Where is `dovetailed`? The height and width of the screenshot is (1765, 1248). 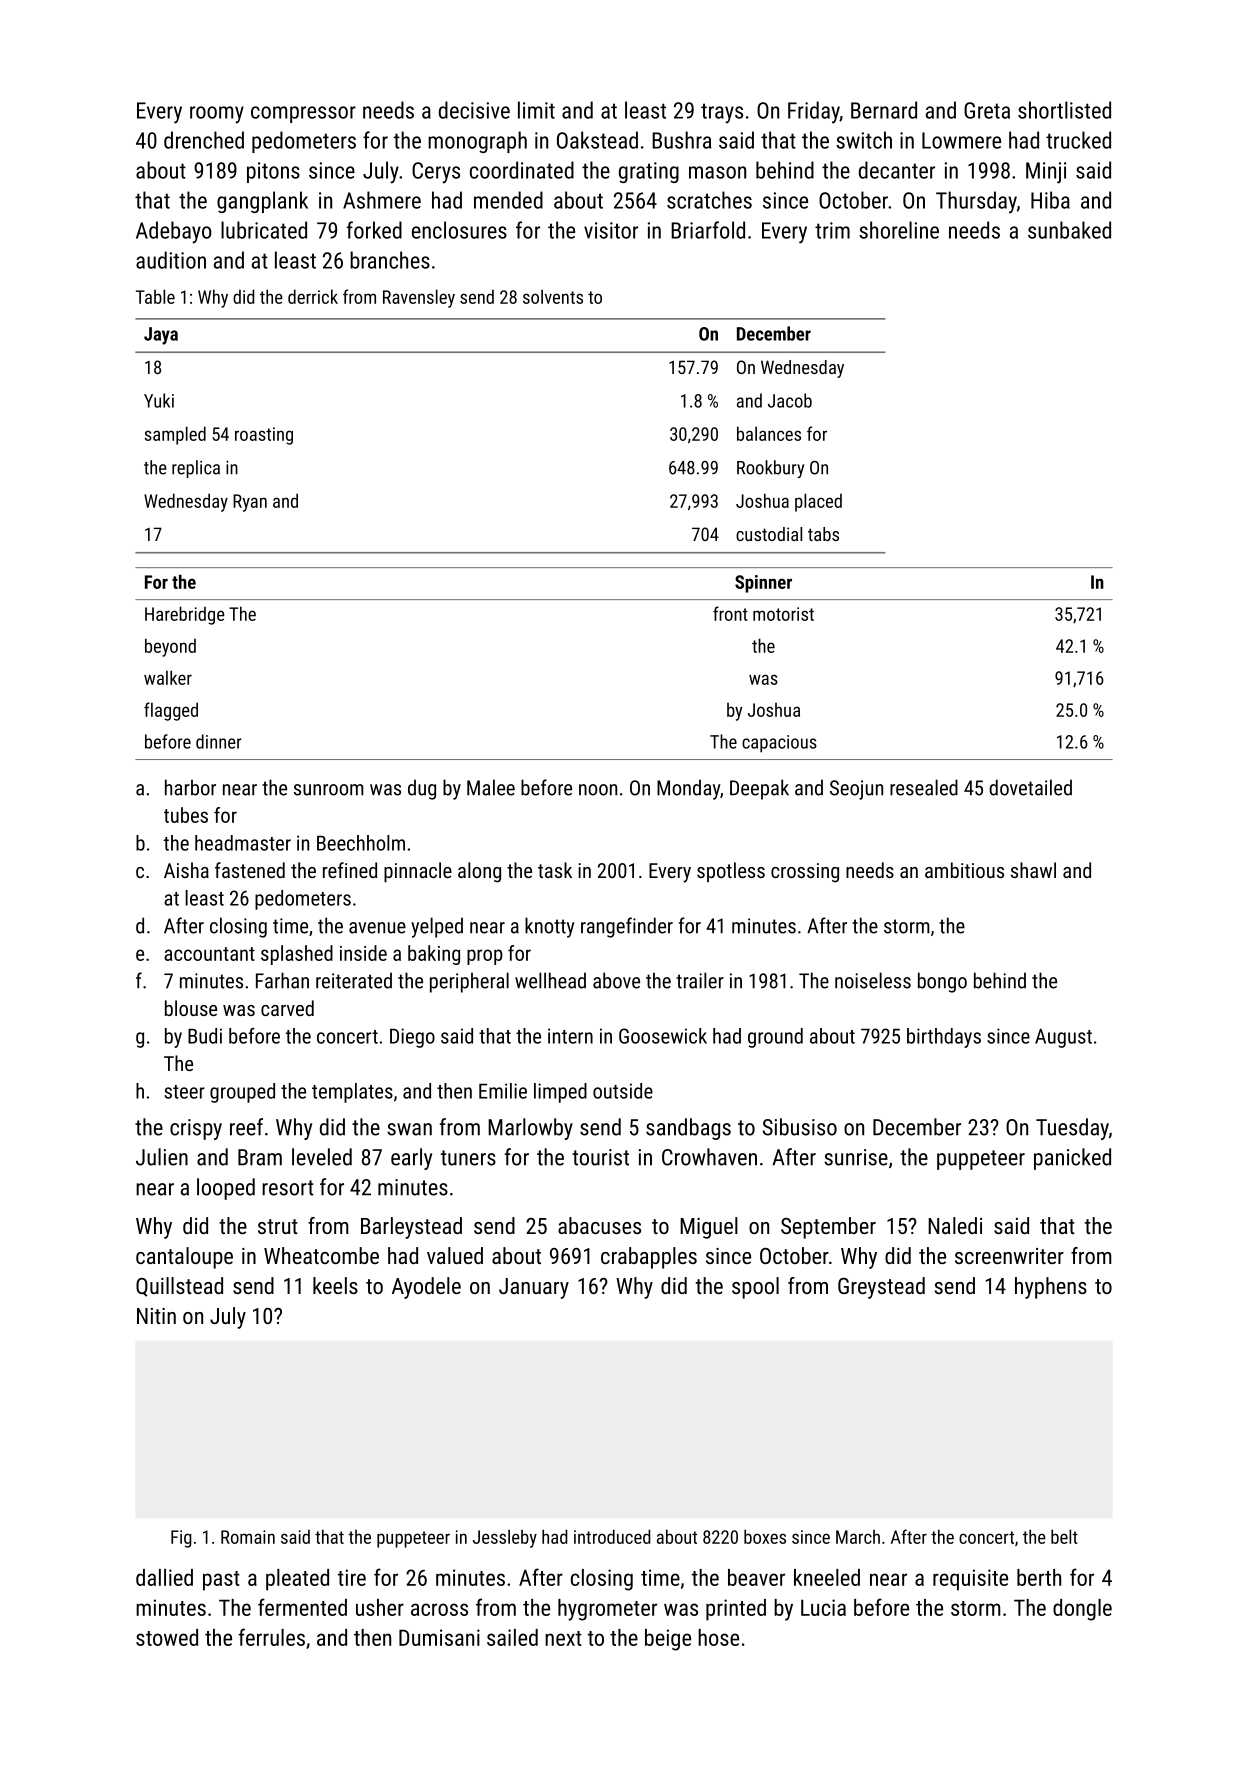 dovetailed is located at coordinates (1030, 787).
